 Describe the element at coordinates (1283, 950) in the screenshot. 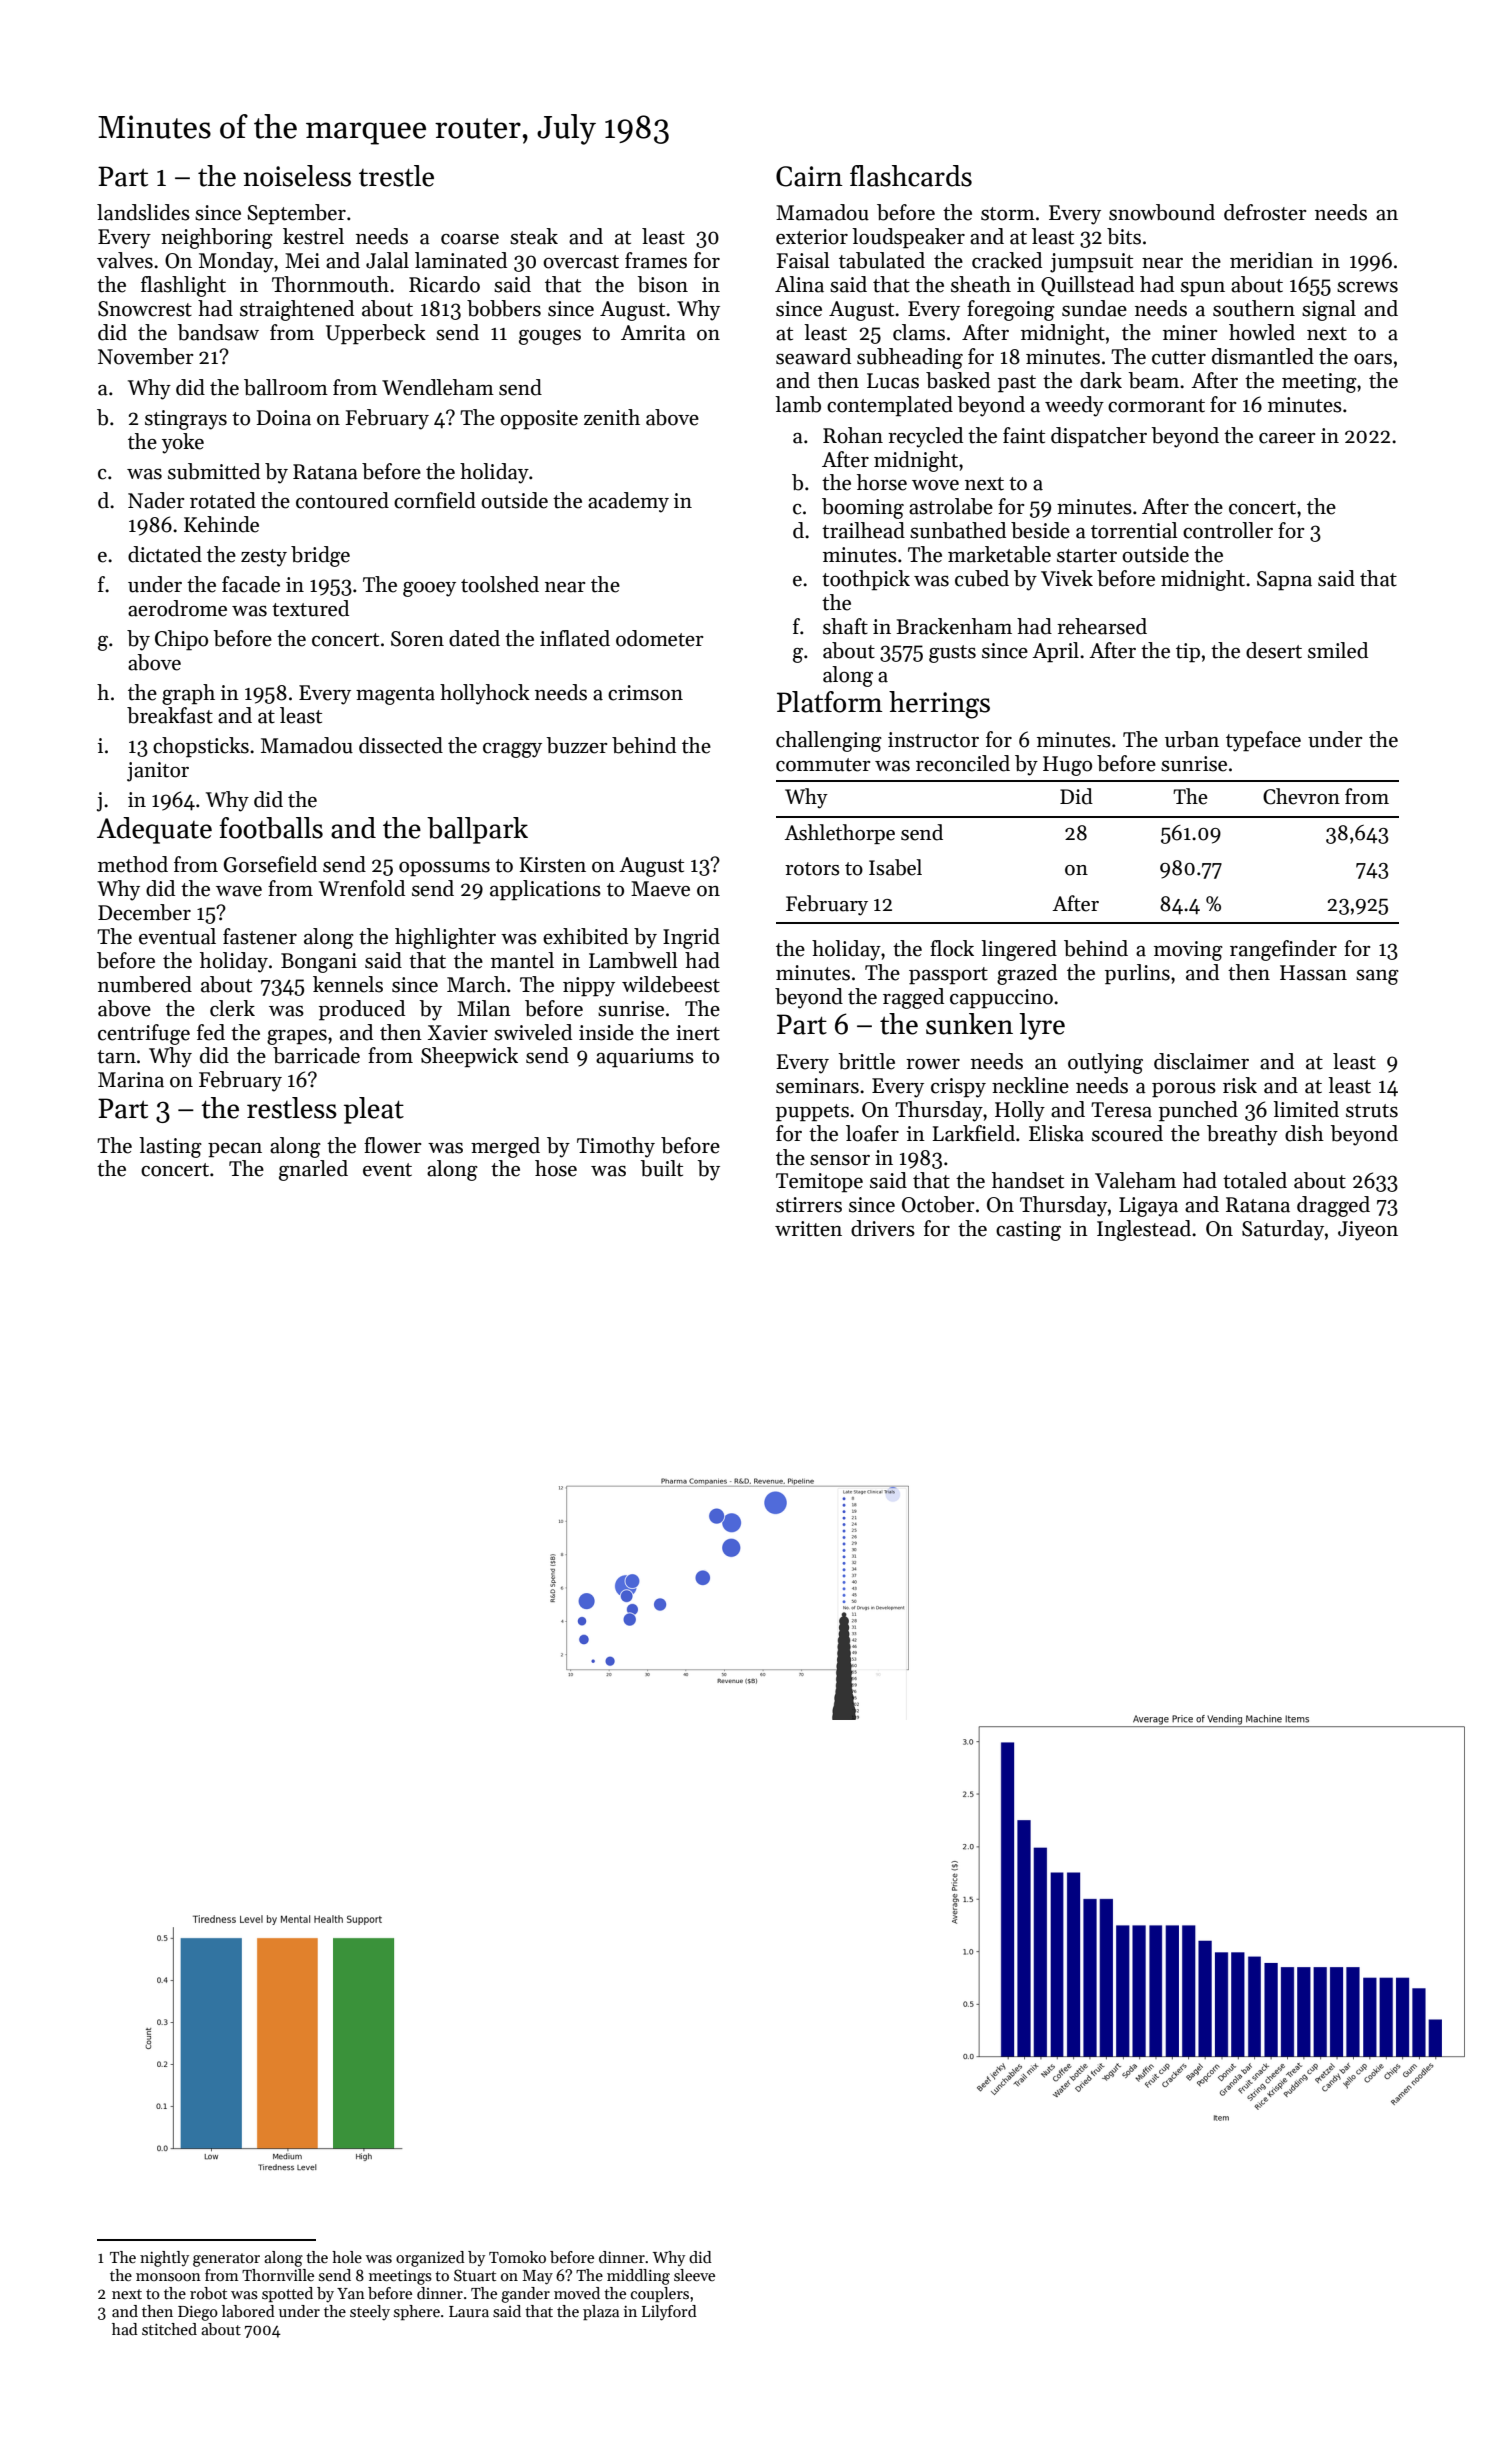

I see `rangefinder` at that location.
